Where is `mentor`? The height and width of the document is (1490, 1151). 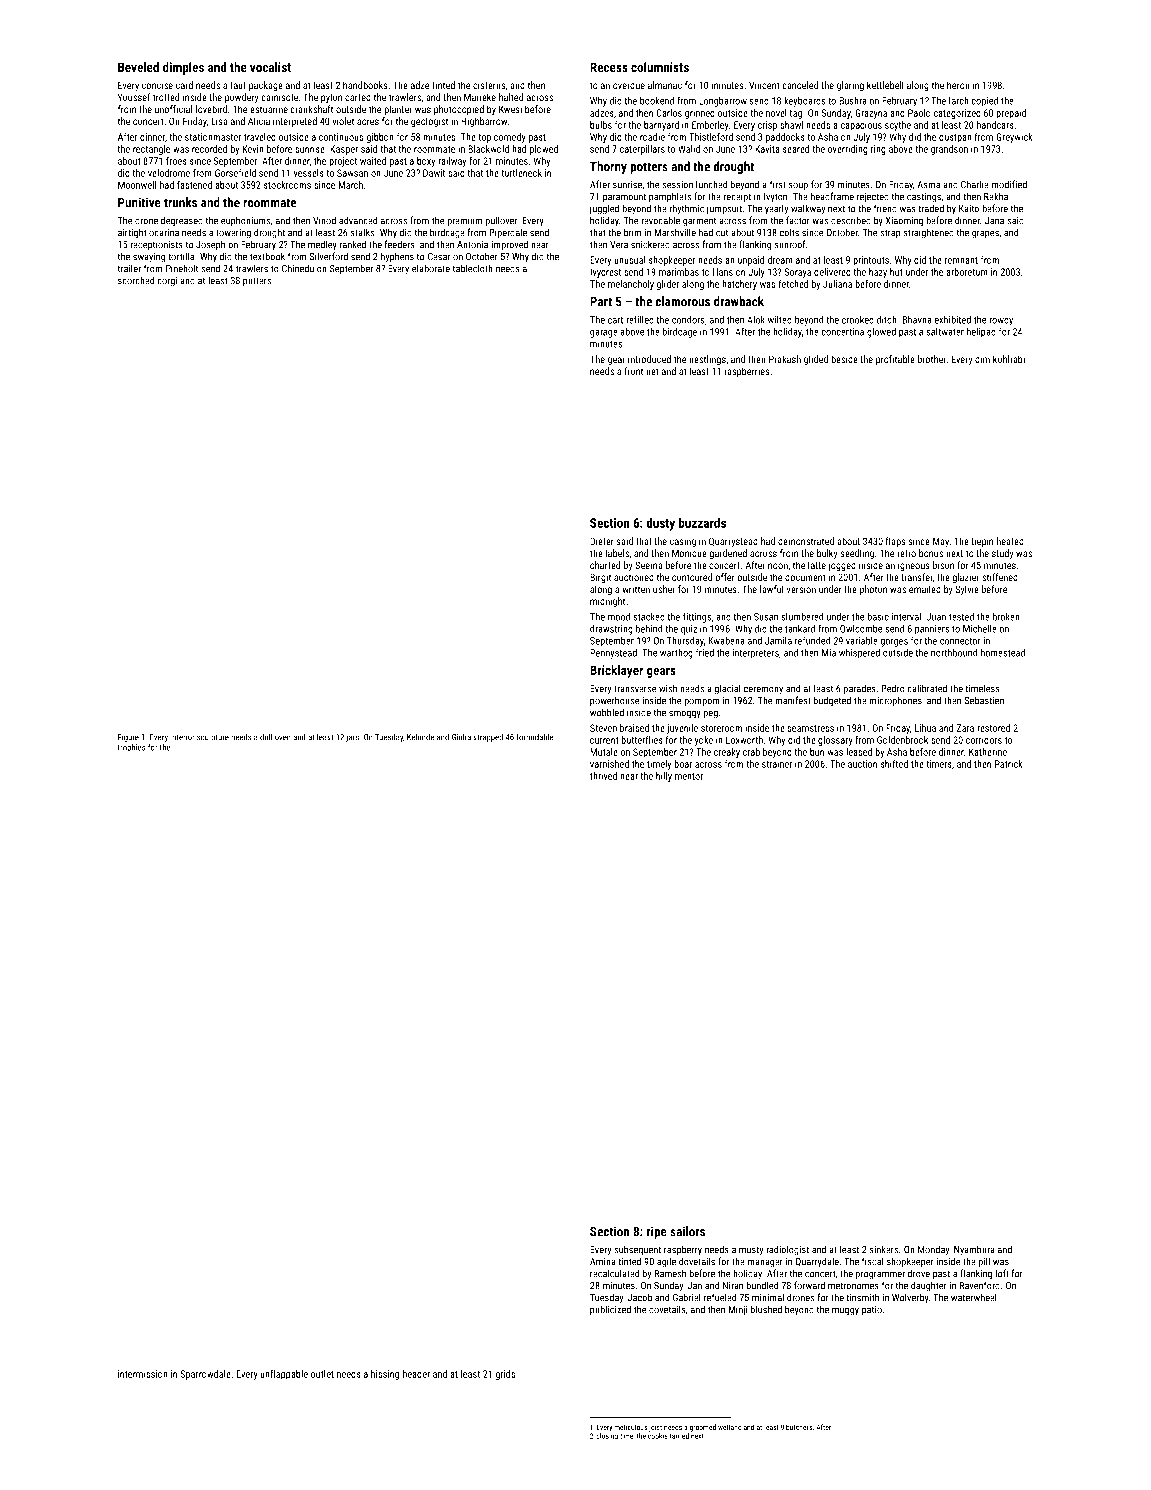 mentor is located at coordinates (689, 776).
